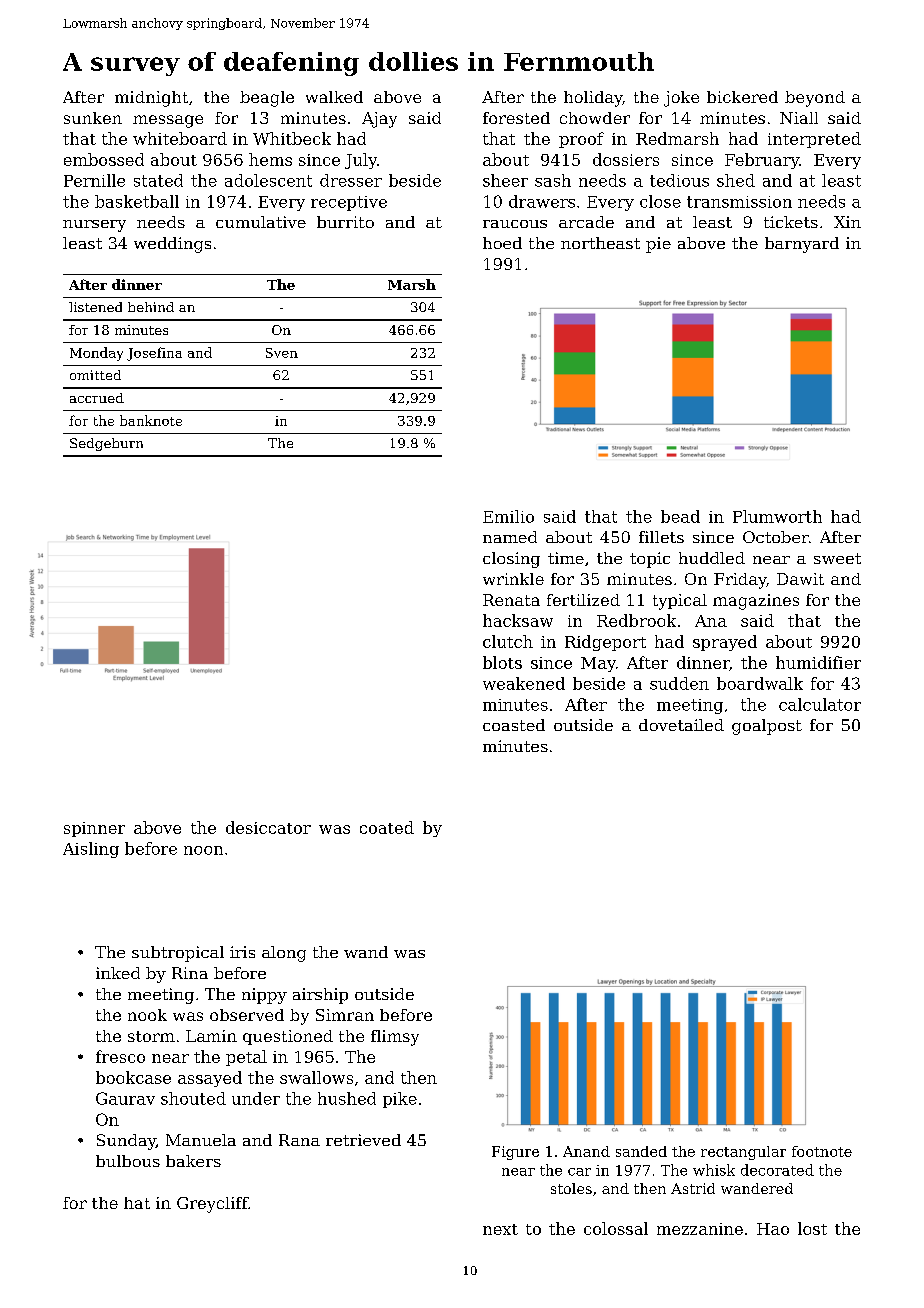  Describe the element at coordinates (345, 222) in the page. I see `burrito` at that location.
